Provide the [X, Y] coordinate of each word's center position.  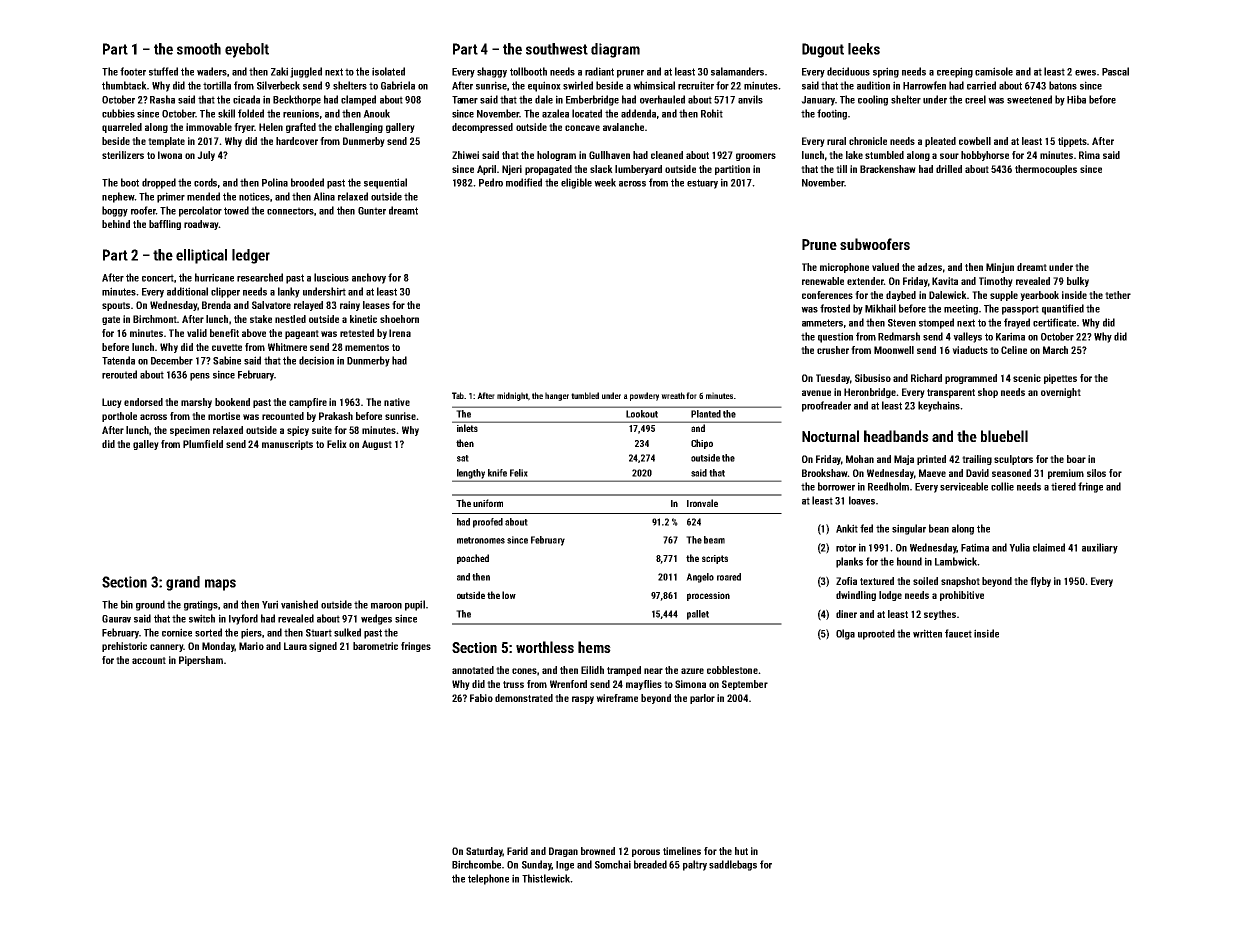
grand [183, 583]
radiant [599, 71]
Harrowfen [924, 85]
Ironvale [702, 503]
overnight [1061, 393]
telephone [488, 879]
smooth [199, 49]
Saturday [484, 852]
